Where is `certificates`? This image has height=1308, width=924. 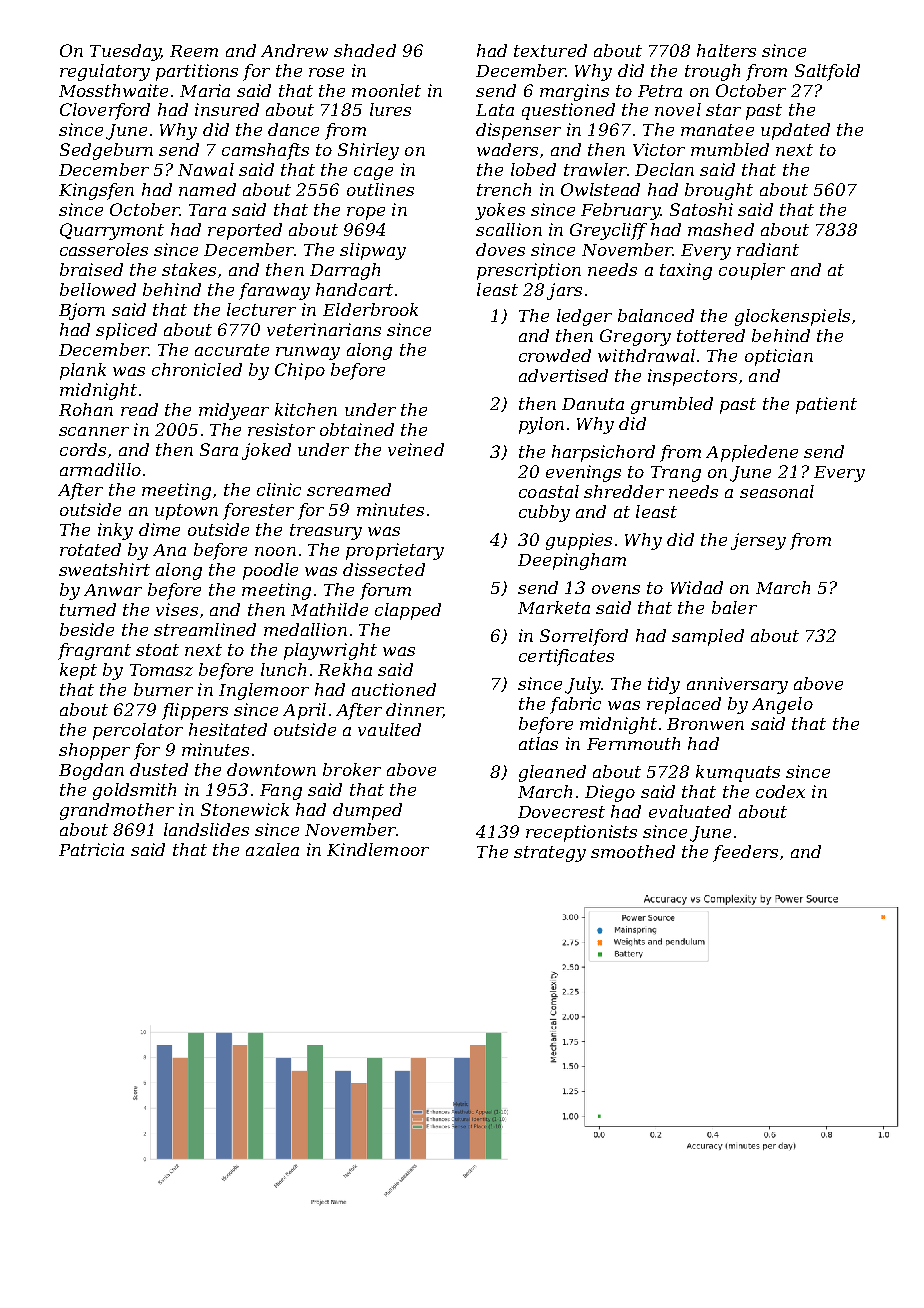 certificates is located at coordinates (566, 657).
